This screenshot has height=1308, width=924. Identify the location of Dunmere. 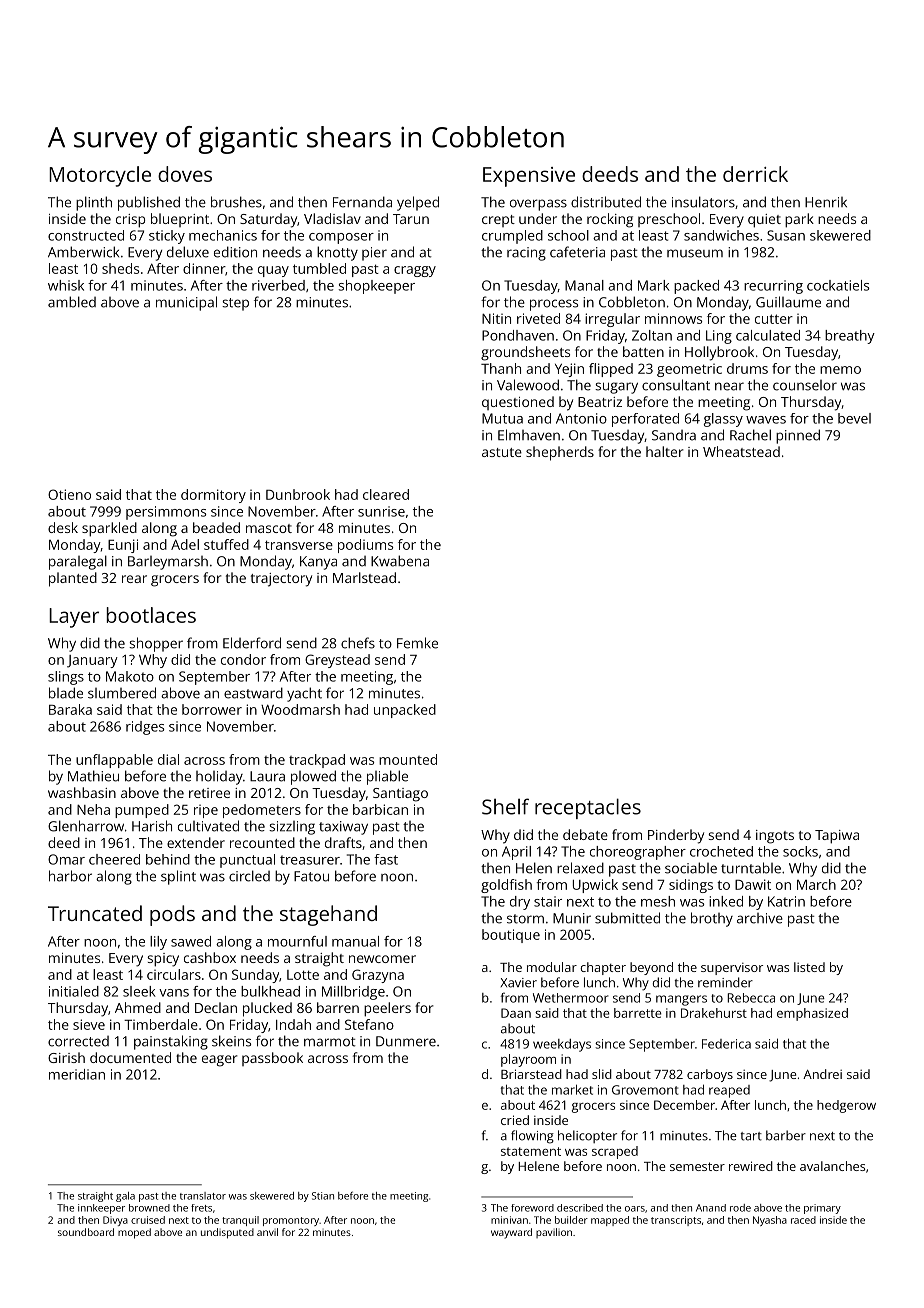
(406, 1041).
